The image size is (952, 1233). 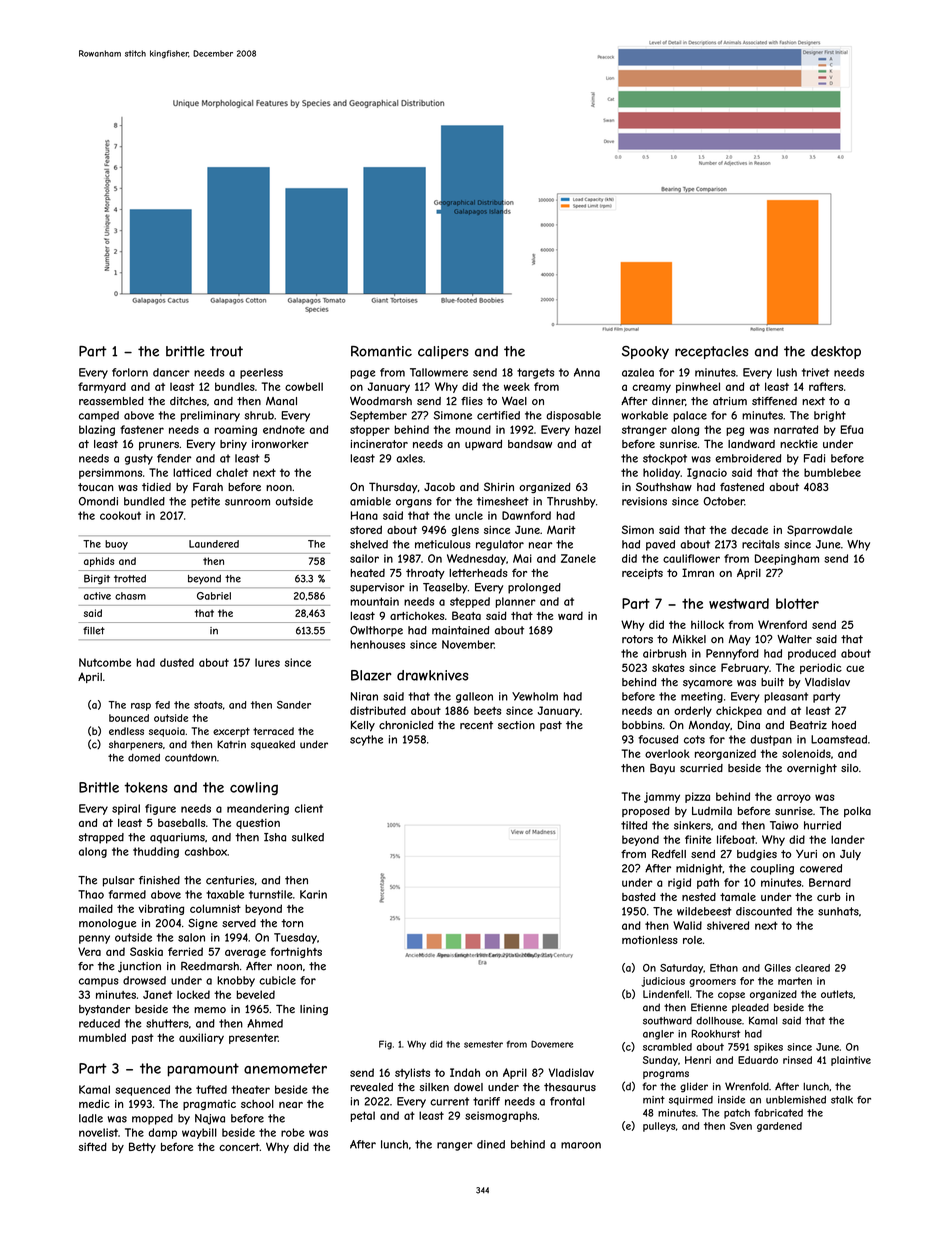 I want to click on semester, so click(x=483, y=1044).
